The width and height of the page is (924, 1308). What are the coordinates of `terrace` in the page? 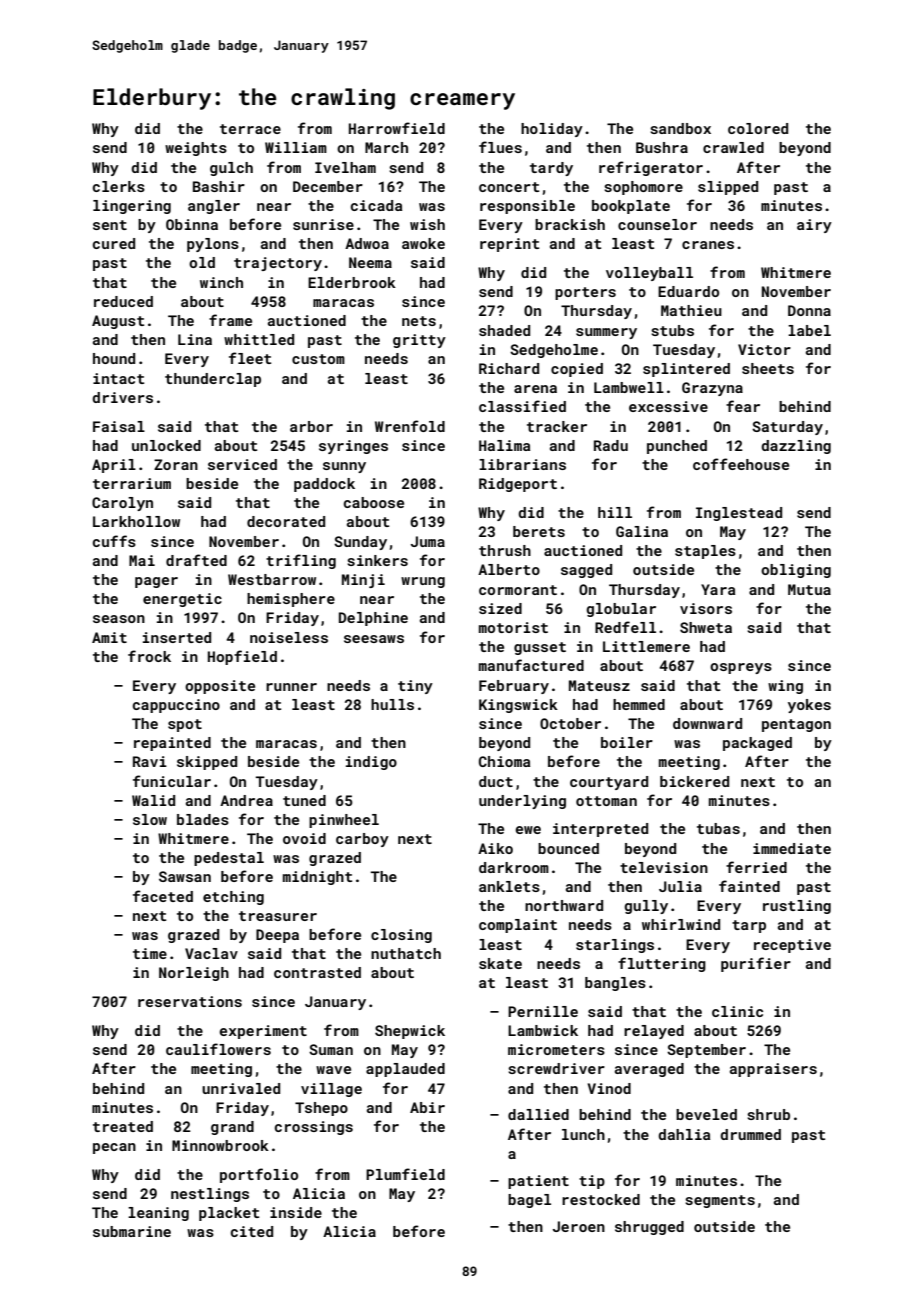 It's located at (250, 129).
